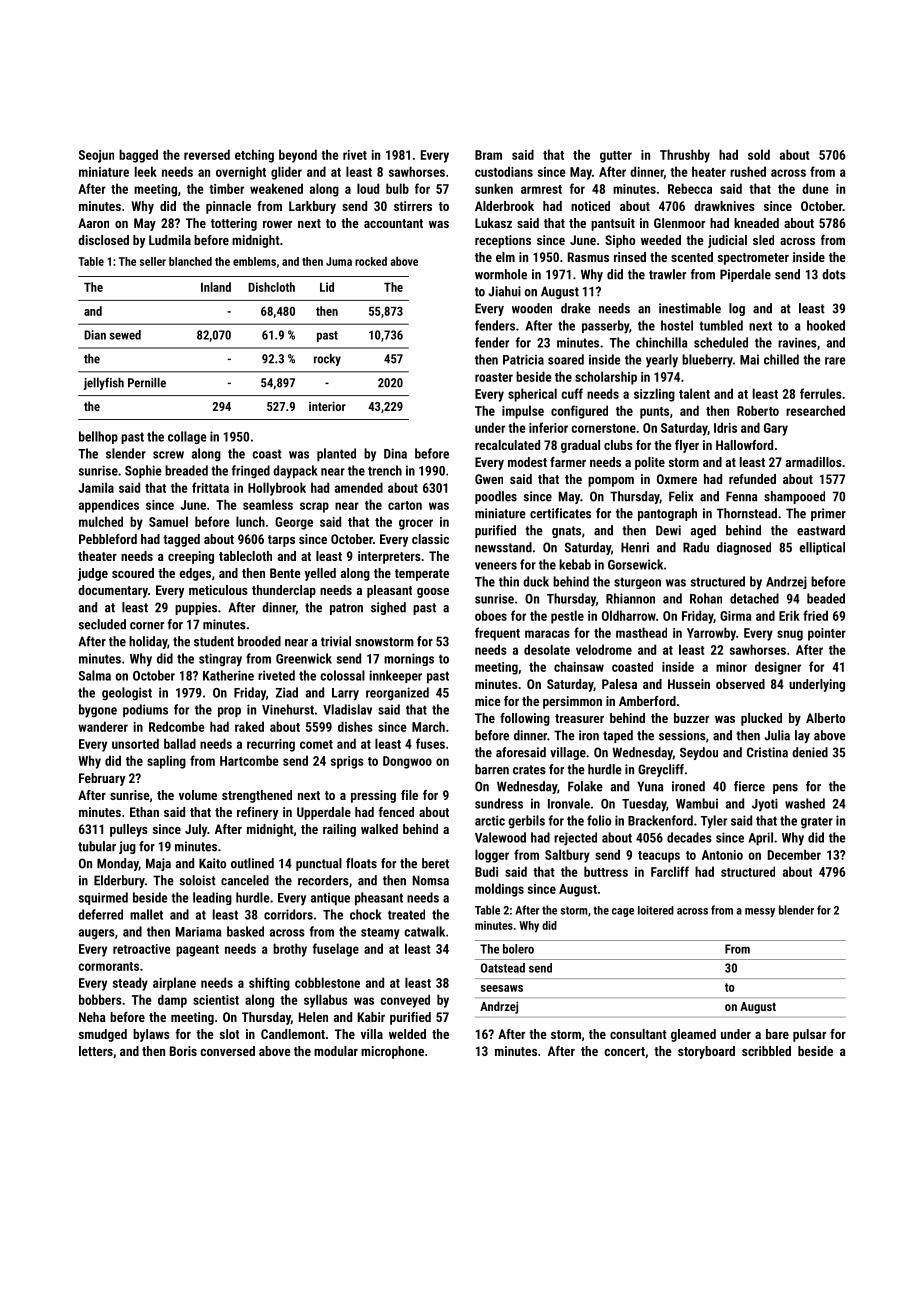 The width and height of the screenshot is (924, 1314). What do you see at coordinates (790, 635) in the screenshot?
I see `snug` at bounding box center [790, 635].
